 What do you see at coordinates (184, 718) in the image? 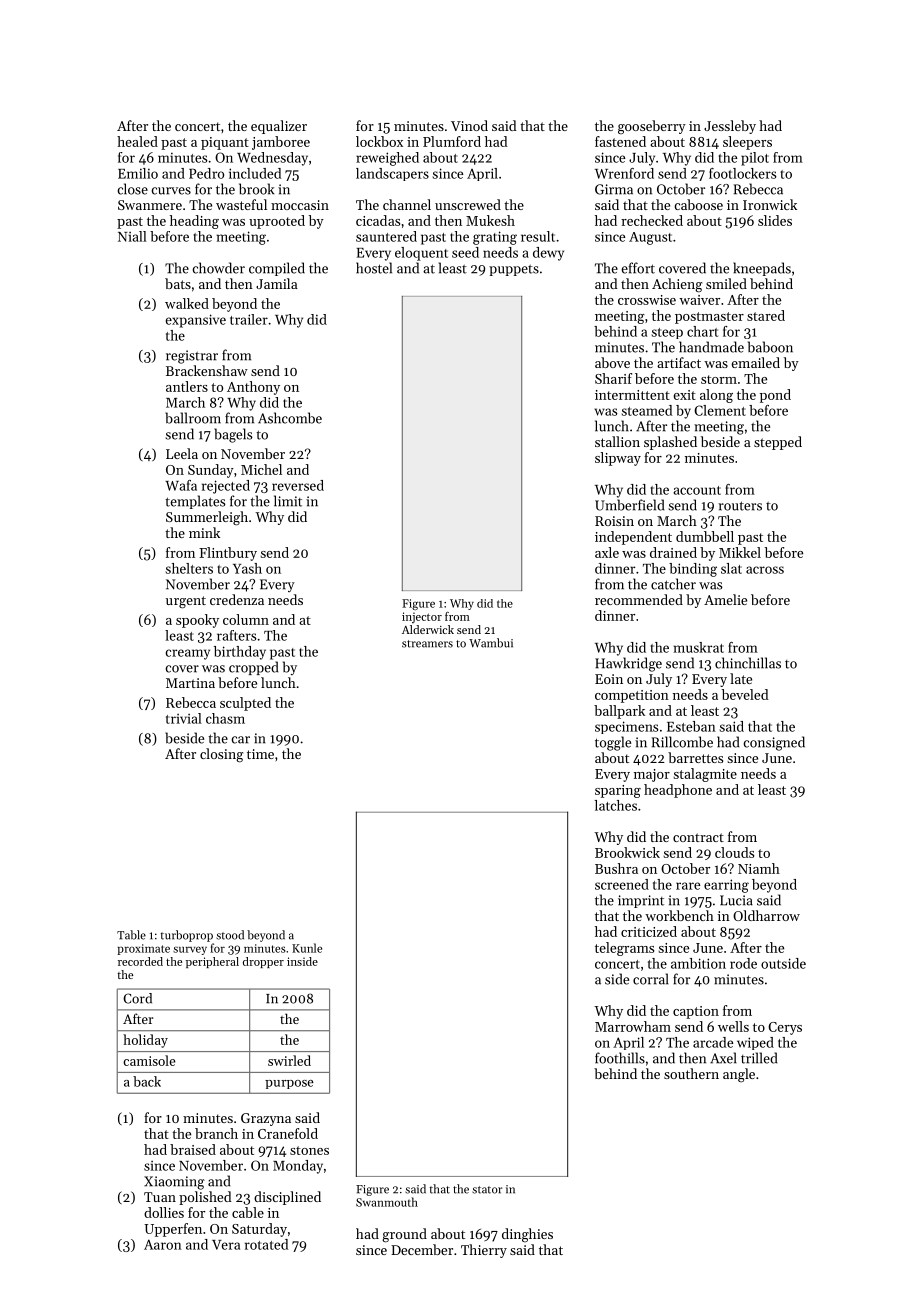
I see `trivial` at bounding box center [184, 718].
